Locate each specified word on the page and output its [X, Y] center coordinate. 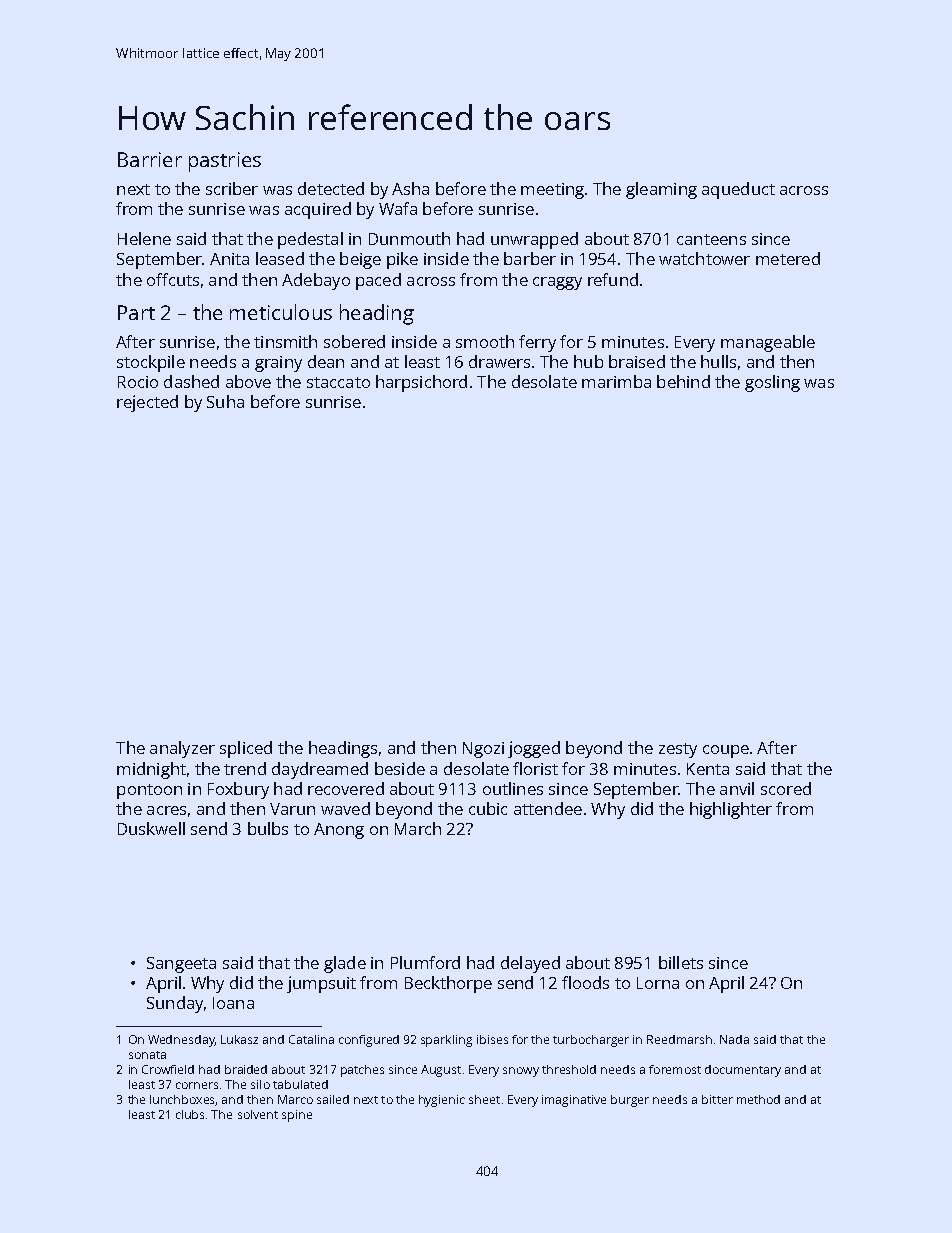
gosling [772, 383]
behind [683, 381]
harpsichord [421, 383]
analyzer [182, 749]
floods [585, 982]
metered [788, 258]
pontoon [149, 791]
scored [786, 788]
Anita [229, 259]
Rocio [138, 382]
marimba [616, 381]
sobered [354, 341]
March [418, 828]
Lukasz [239, 1039]
